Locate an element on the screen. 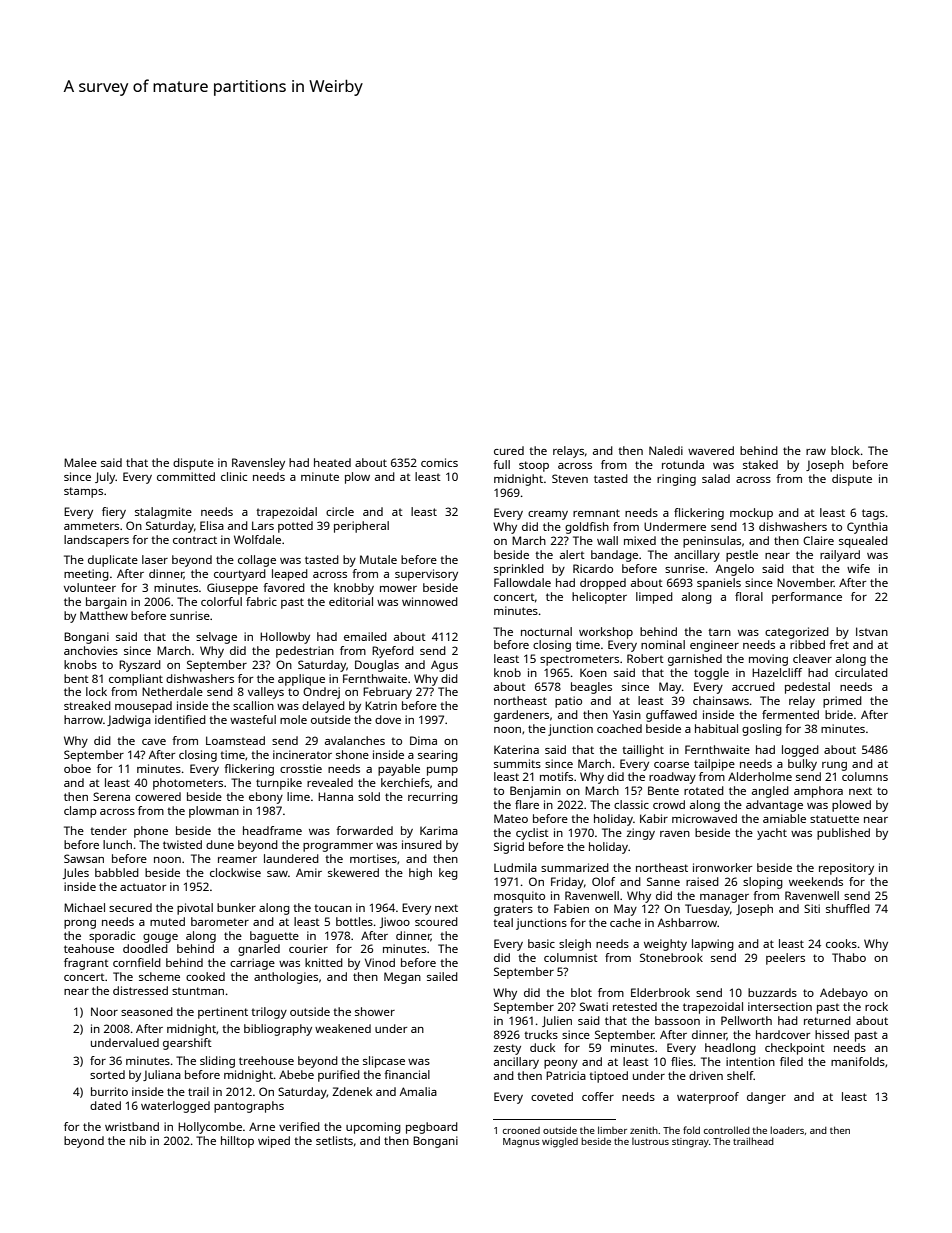  editorial is located at coordinates (351, 601).
